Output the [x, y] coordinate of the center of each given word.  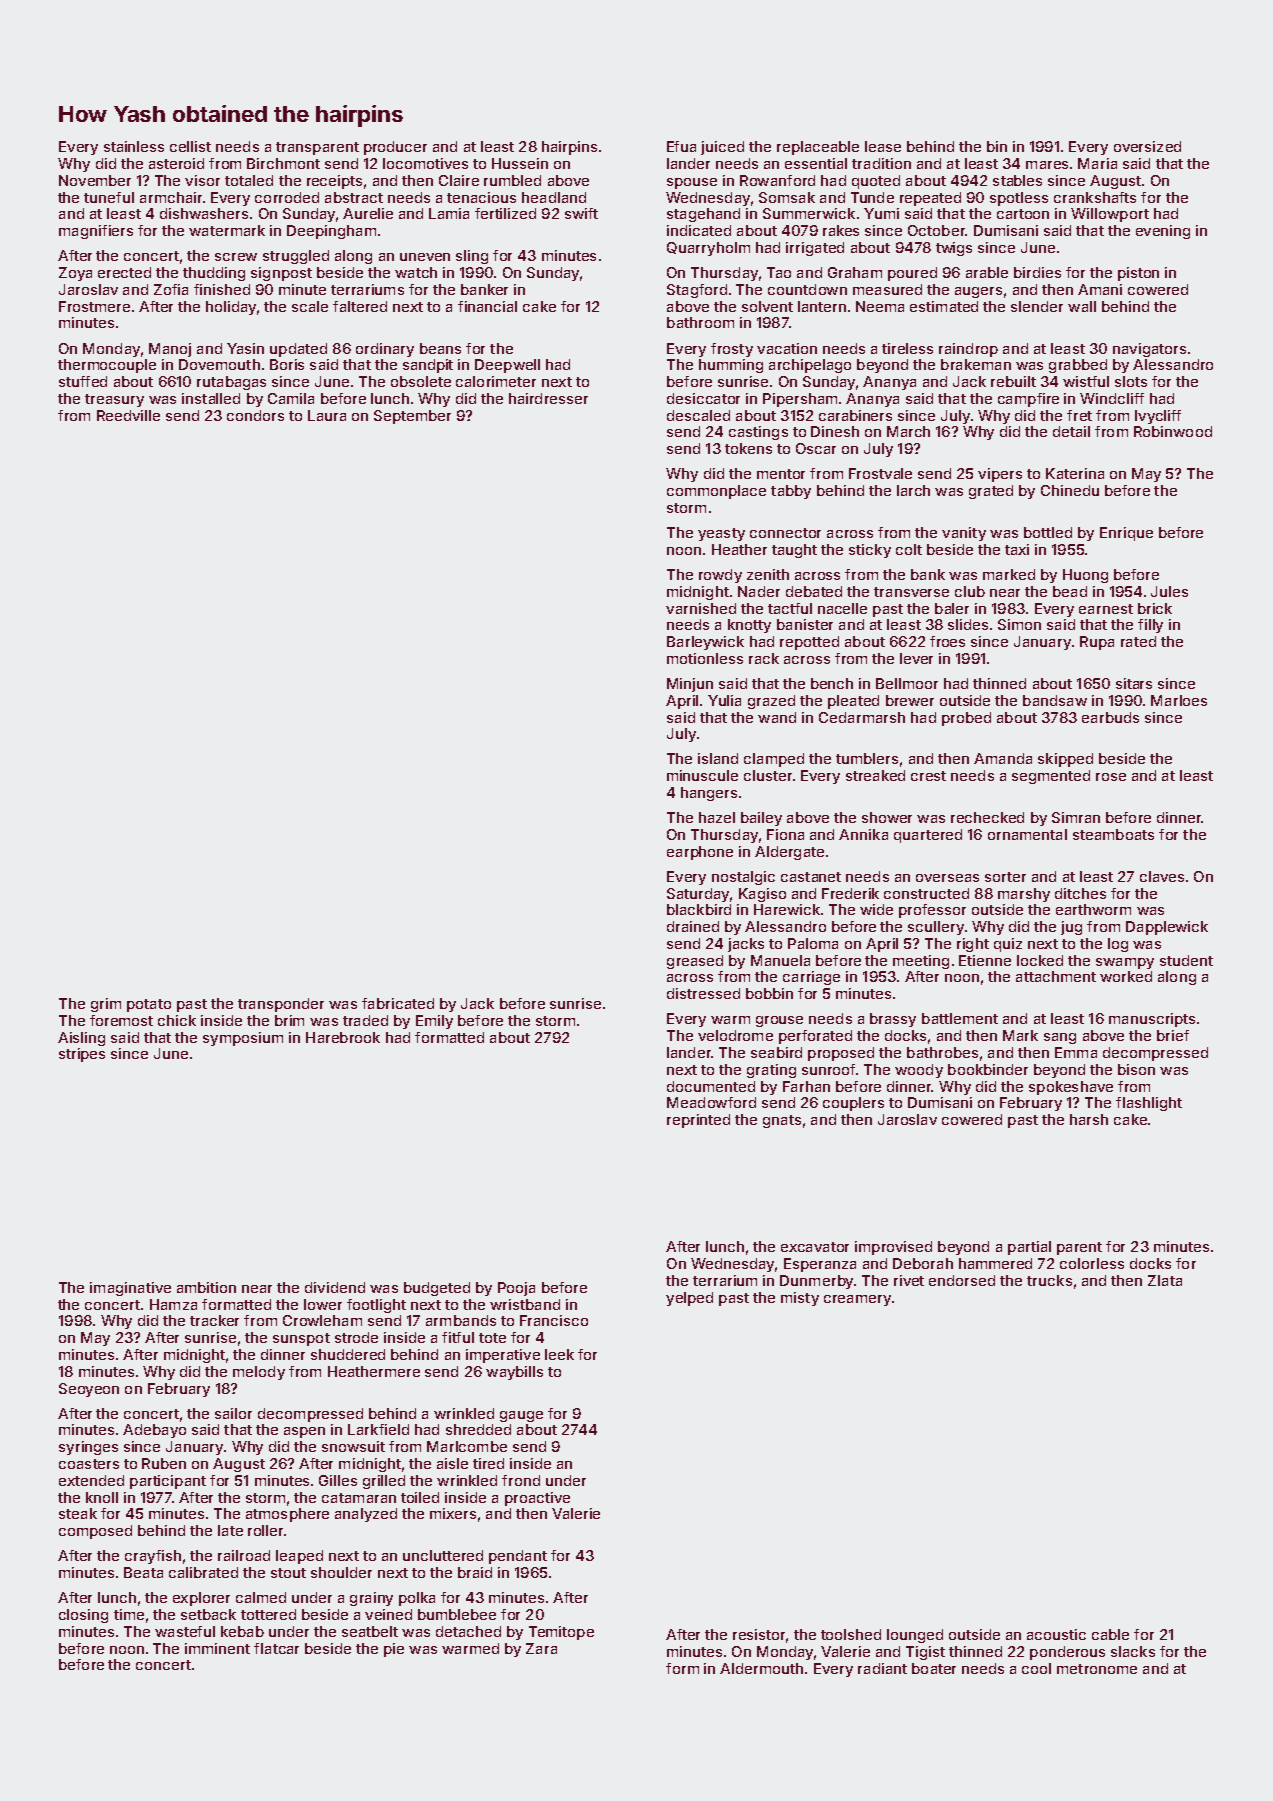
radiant [882, 1668]
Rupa [1097, 643]
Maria [1097, 163]
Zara [541, 1648]
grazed [771, 702]
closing [83, 1616]
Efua [681, 146]
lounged [915, 1636]
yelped [689, 1299]
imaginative [130, 1289]
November [95, 180]
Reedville [128, 415]
